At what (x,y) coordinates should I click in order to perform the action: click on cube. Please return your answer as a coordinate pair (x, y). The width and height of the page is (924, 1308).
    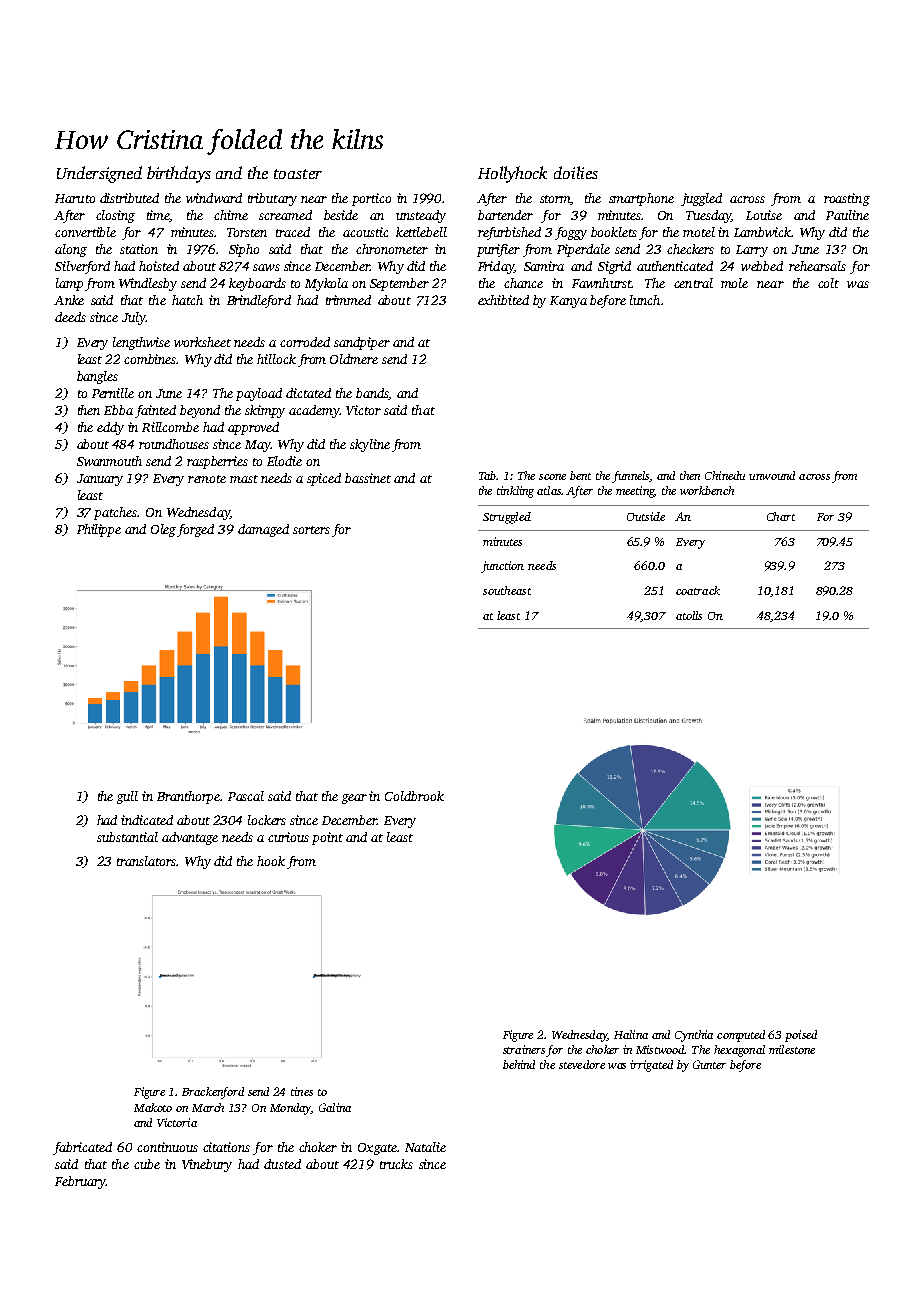
    Looking at the image, I should click on (147, 1164).
